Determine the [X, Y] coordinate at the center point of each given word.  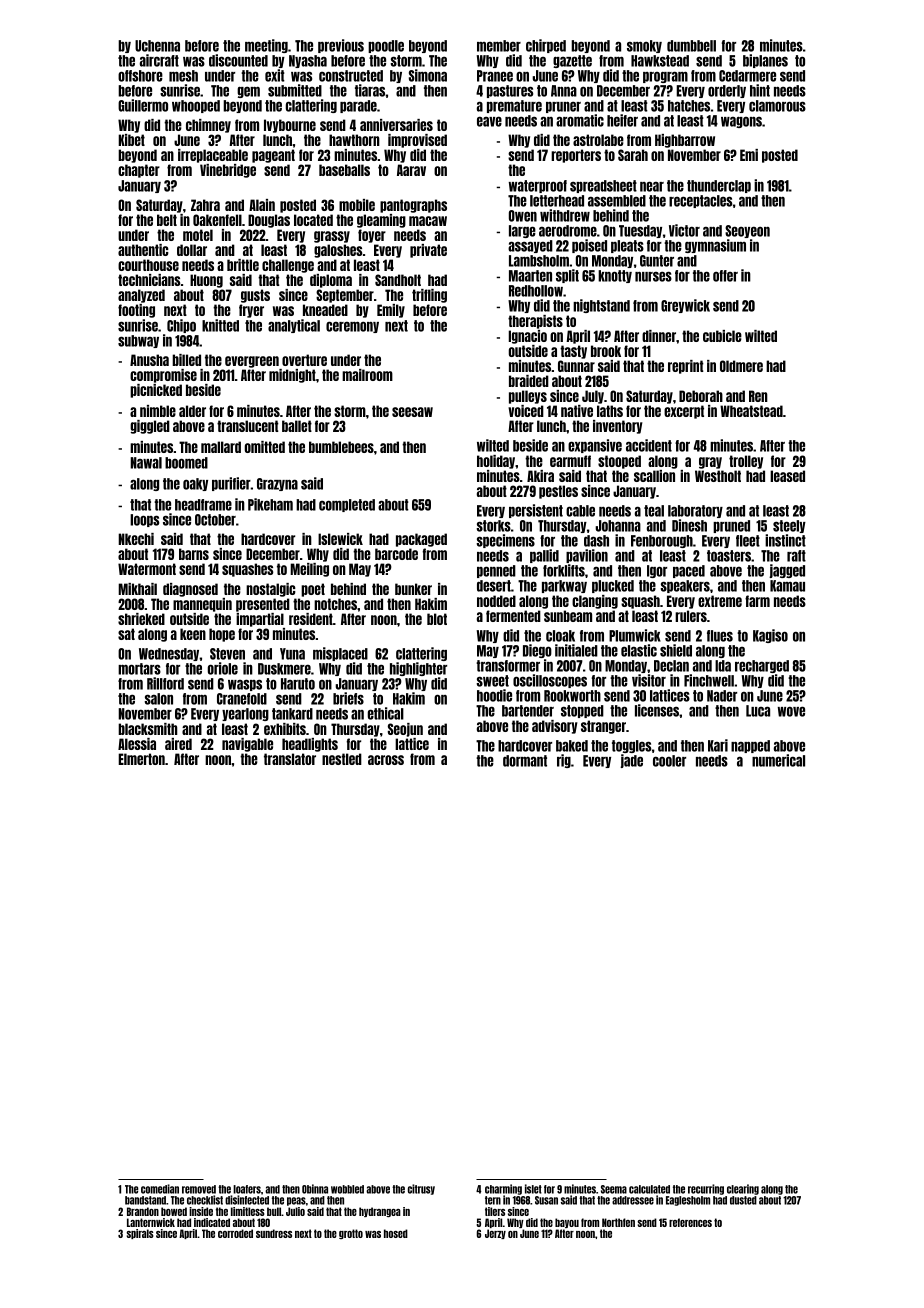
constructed [351, 76]
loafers [247, 1189]
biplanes [765, 61]
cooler [669, 761]
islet [533, 1189]
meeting [266, 46]
